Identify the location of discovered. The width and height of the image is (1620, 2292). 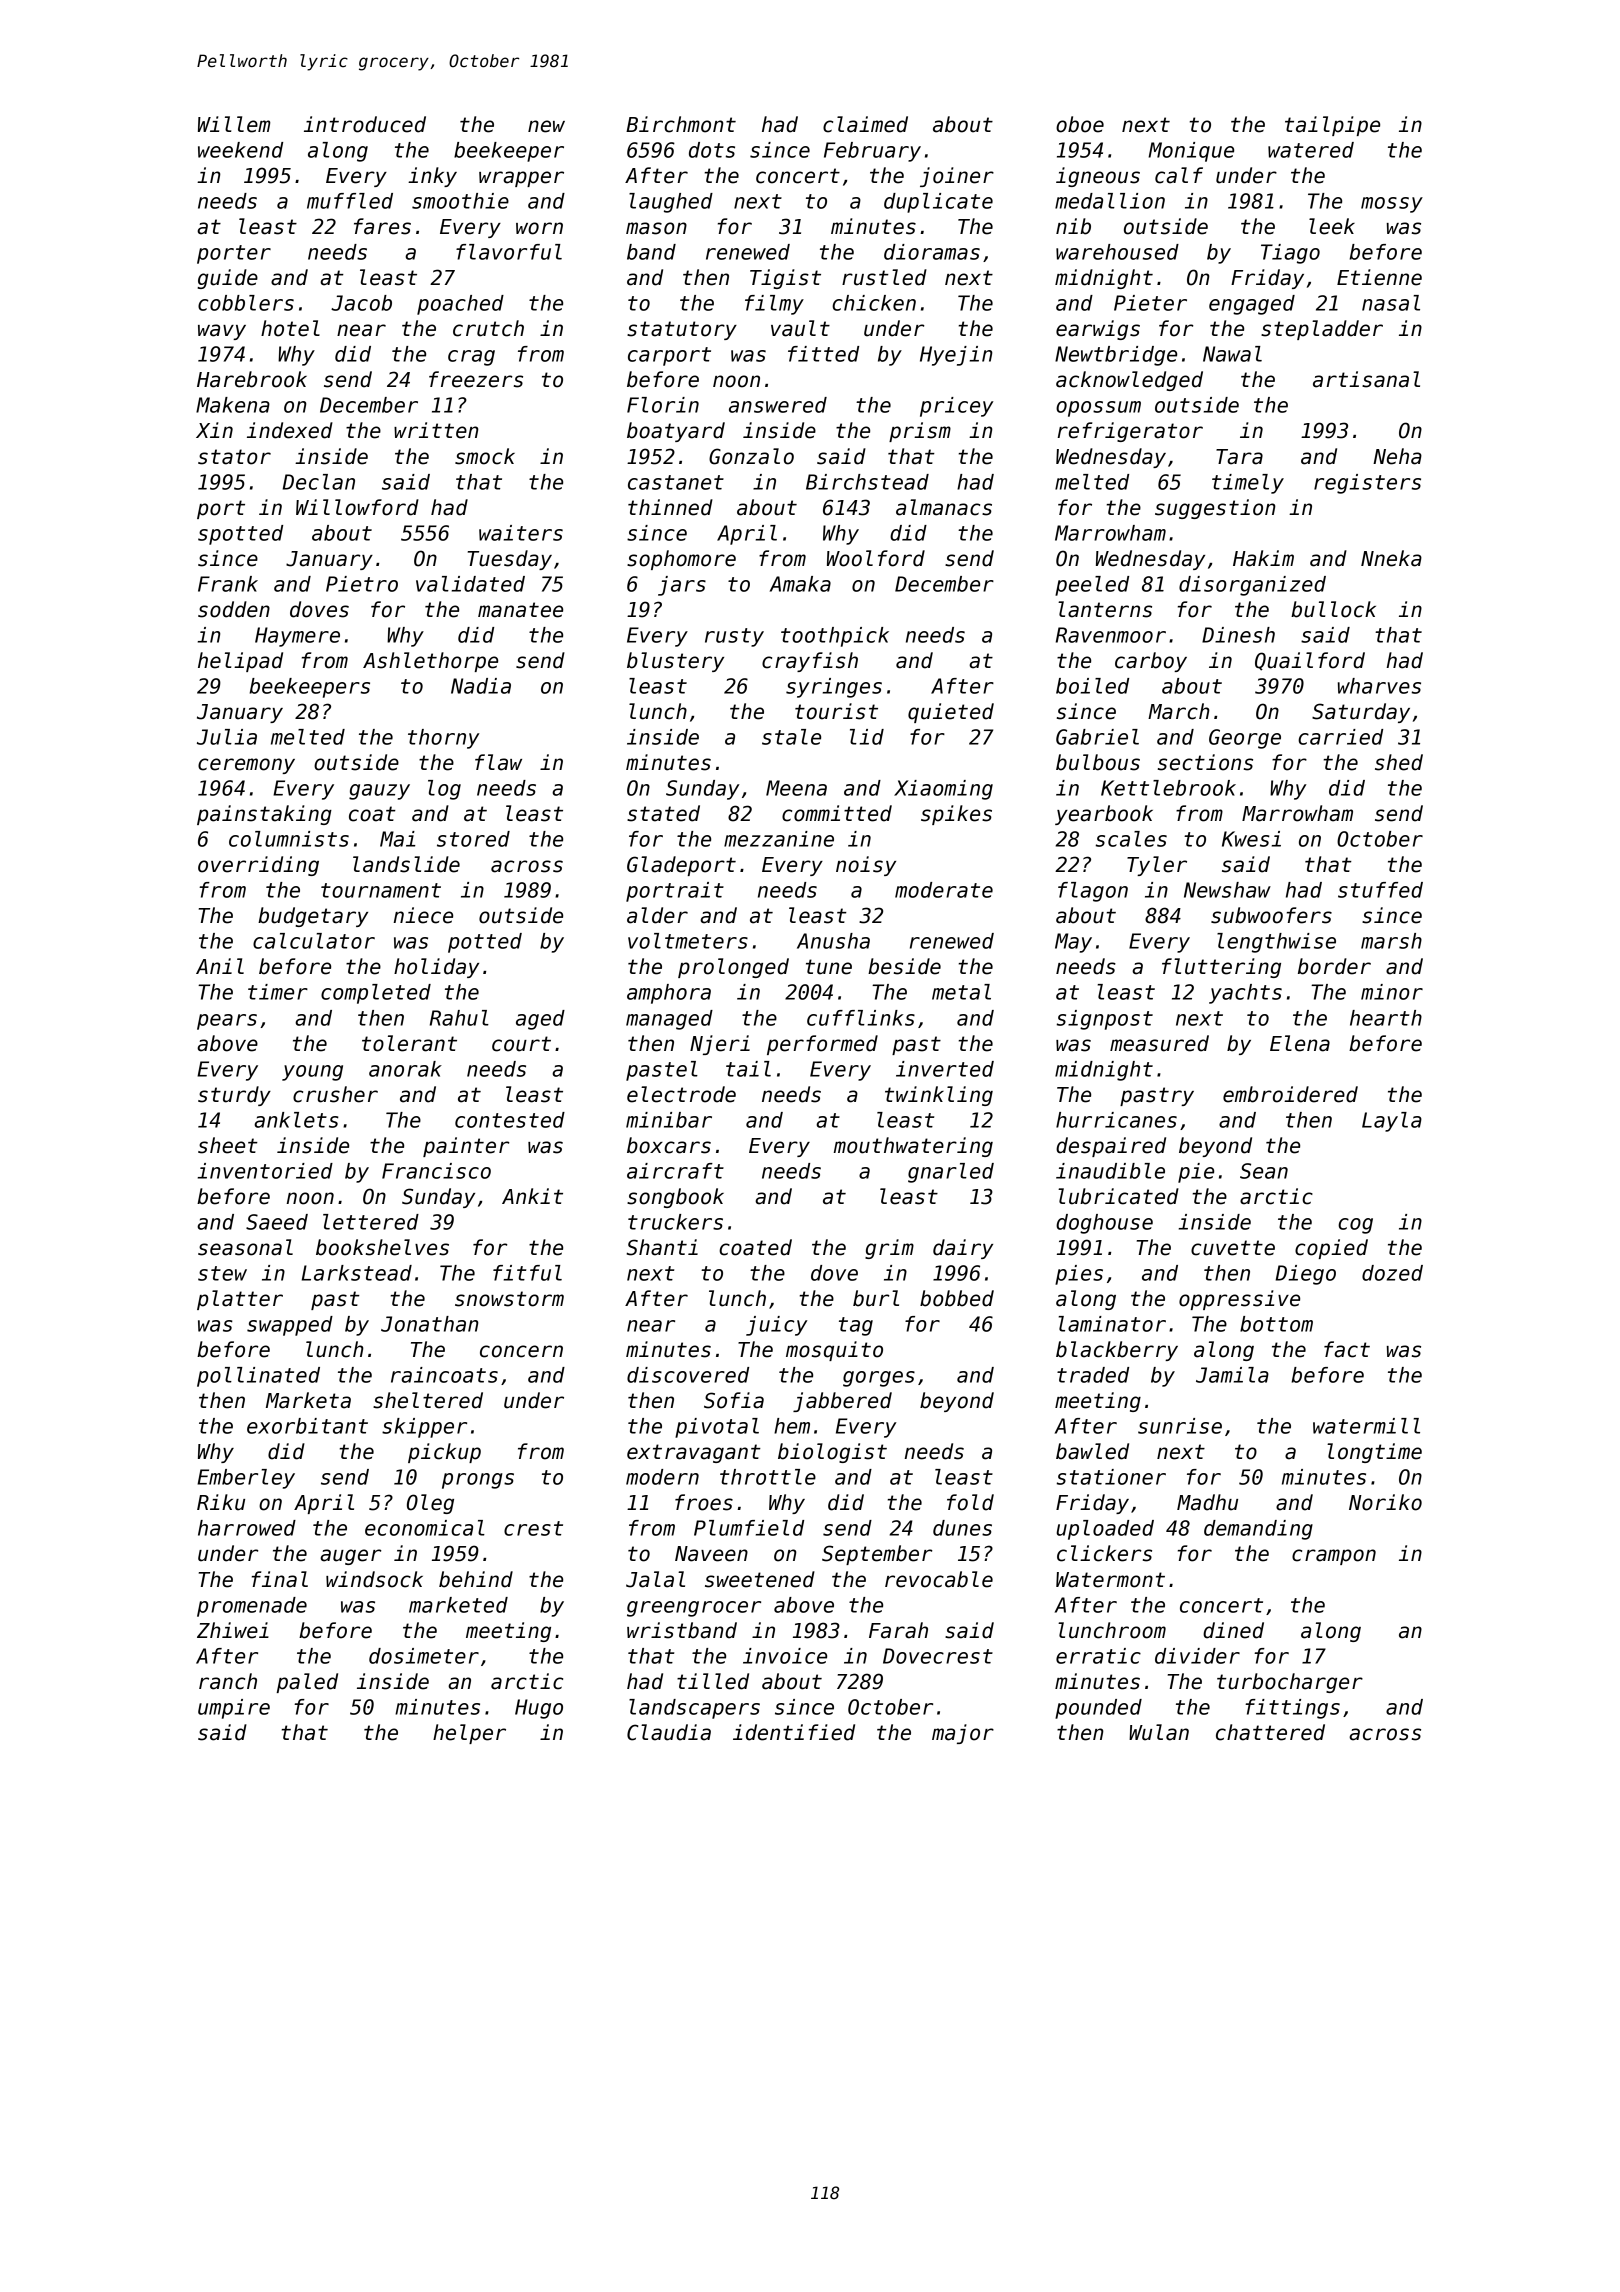
(688, 1375).
